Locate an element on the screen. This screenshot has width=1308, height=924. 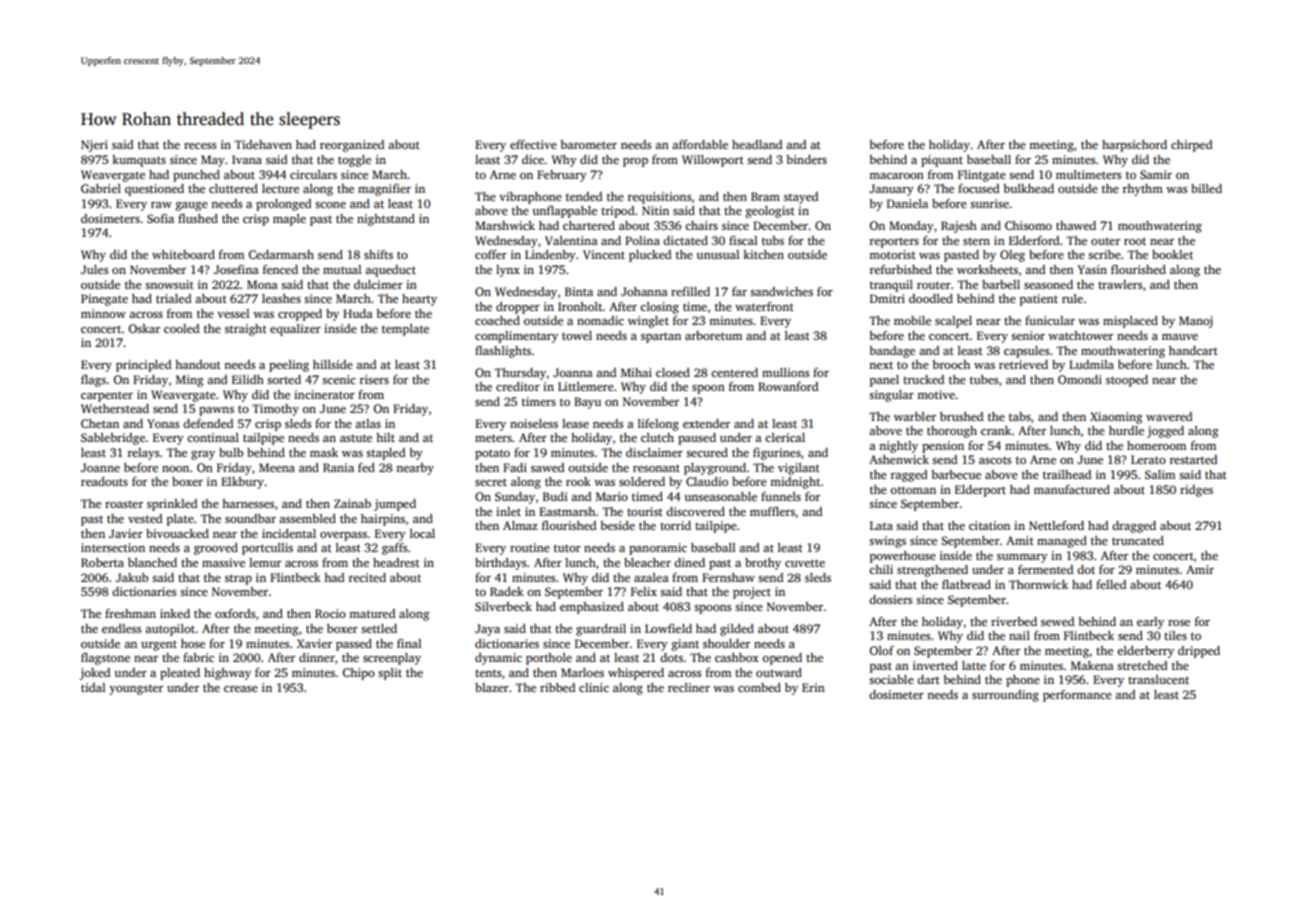
Oskar is located at coordinates (144, 328).
